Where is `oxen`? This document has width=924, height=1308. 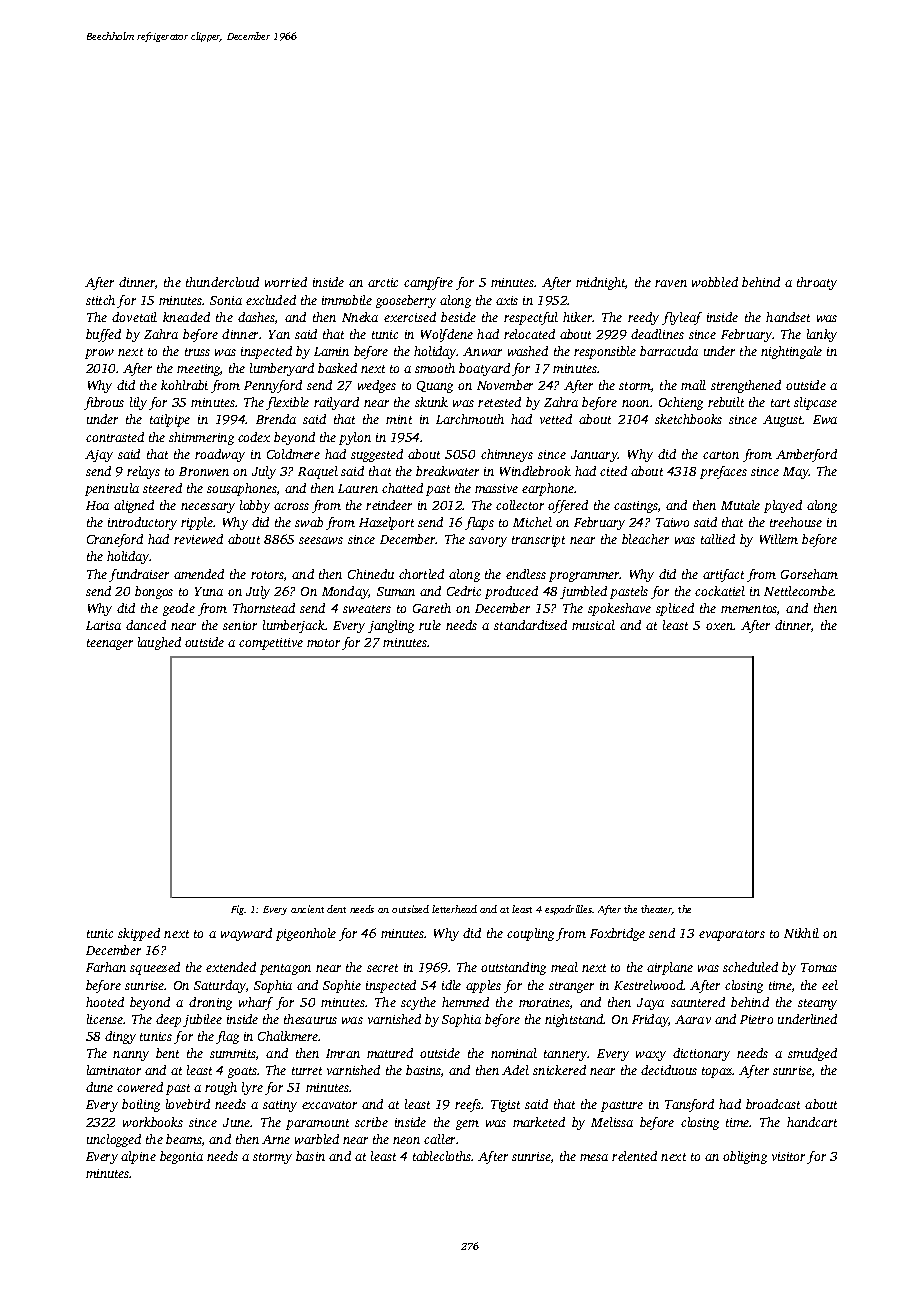
oxen is located at coordinates (719, 626).
